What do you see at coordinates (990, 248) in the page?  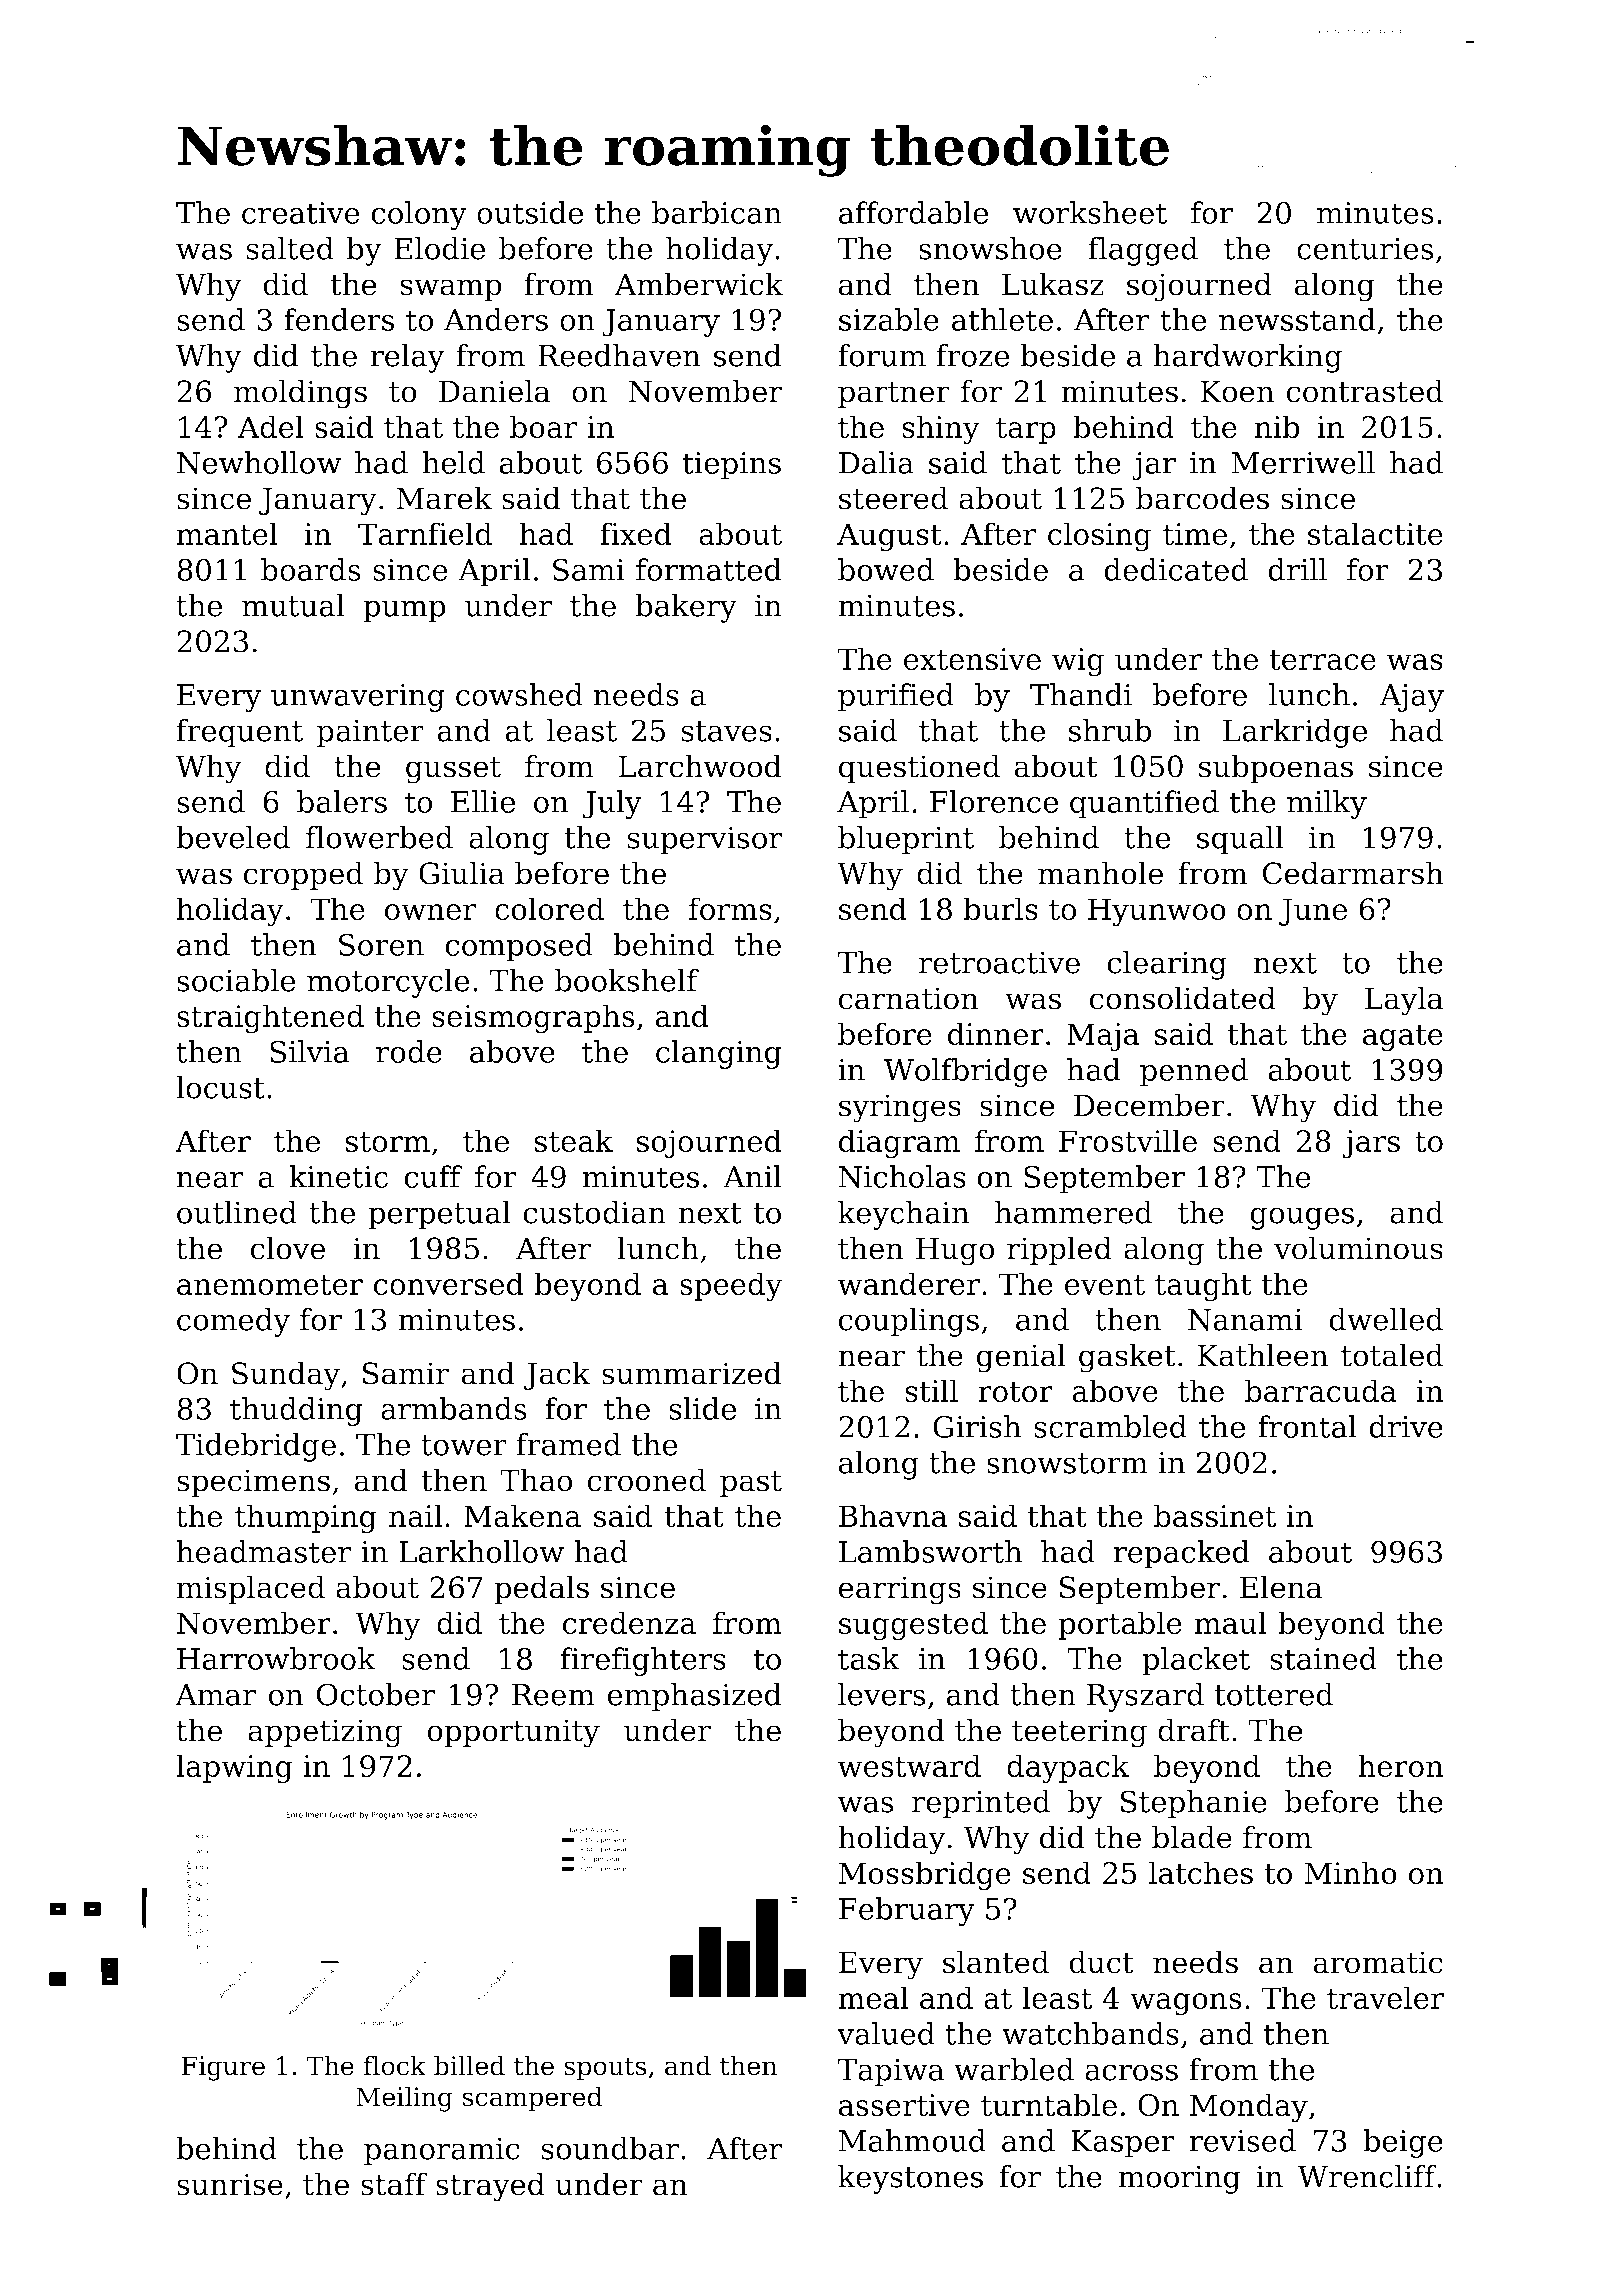 I see `snowshoe` at bounding box center [990, 248].
